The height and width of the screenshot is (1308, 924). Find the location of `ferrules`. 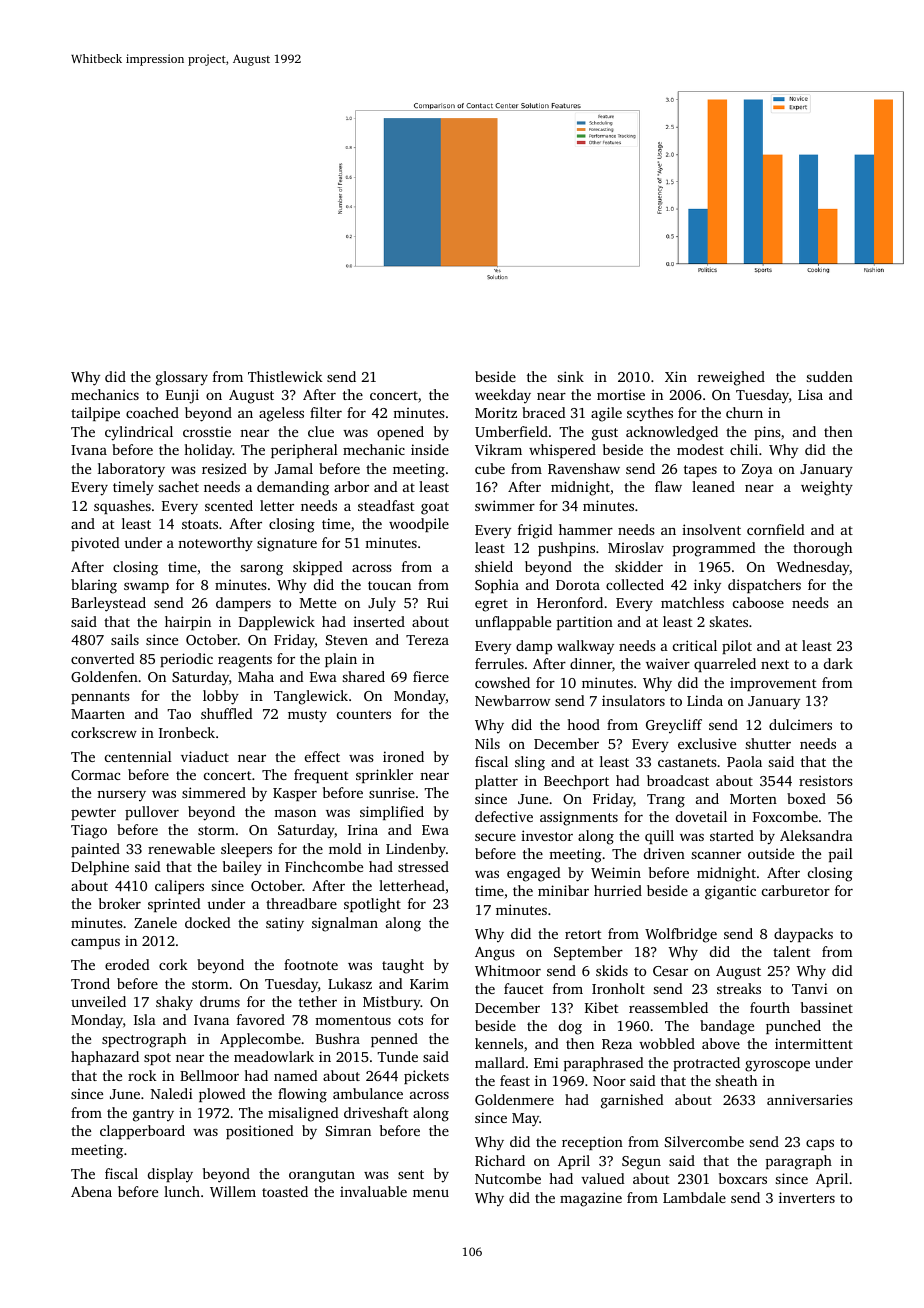

ferrules is located at coordinates (499, 663).
